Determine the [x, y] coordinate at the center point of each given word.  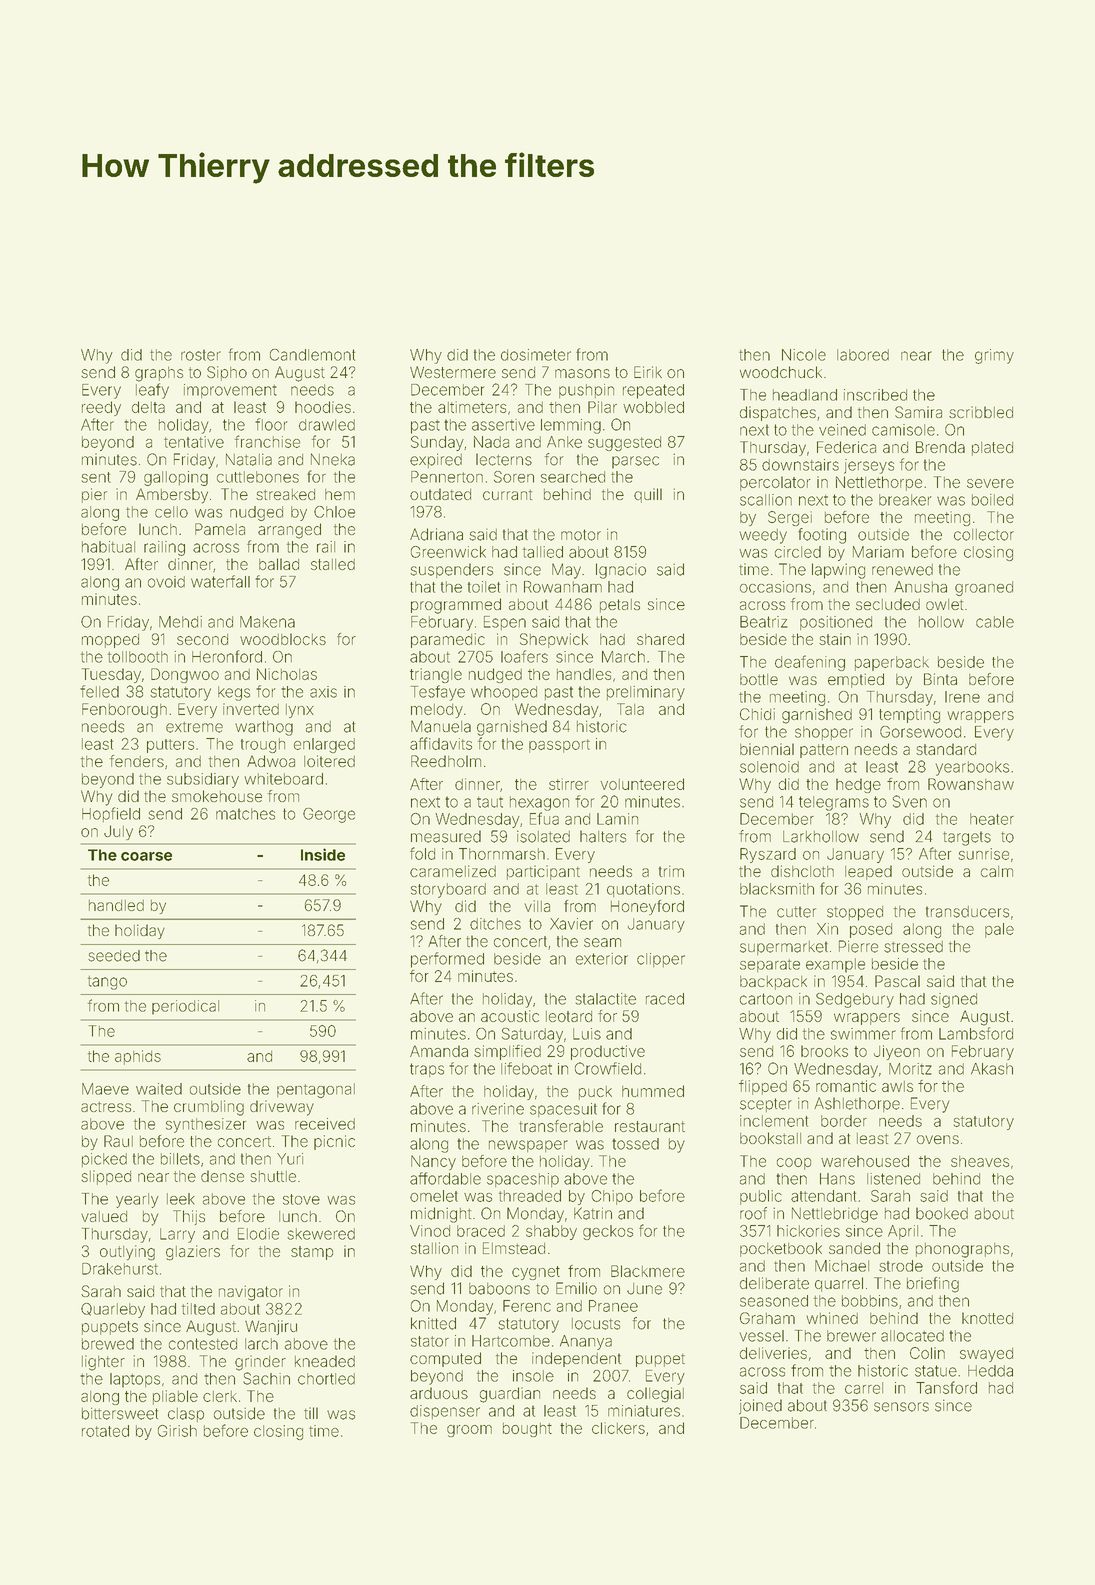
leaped [868, 872]
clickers [618, 1428]
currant [507, 495]
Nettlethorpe [879, 483]
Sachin [266, 1378]
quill [648, 495]
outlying [127, 1253]
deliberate [774, 1283]
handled [116, 905]
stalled [333, 564]
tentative [194, 442]
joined [760, 1407]
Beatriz [764, 622]
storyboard [448, 890]
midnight [441, 1215]
